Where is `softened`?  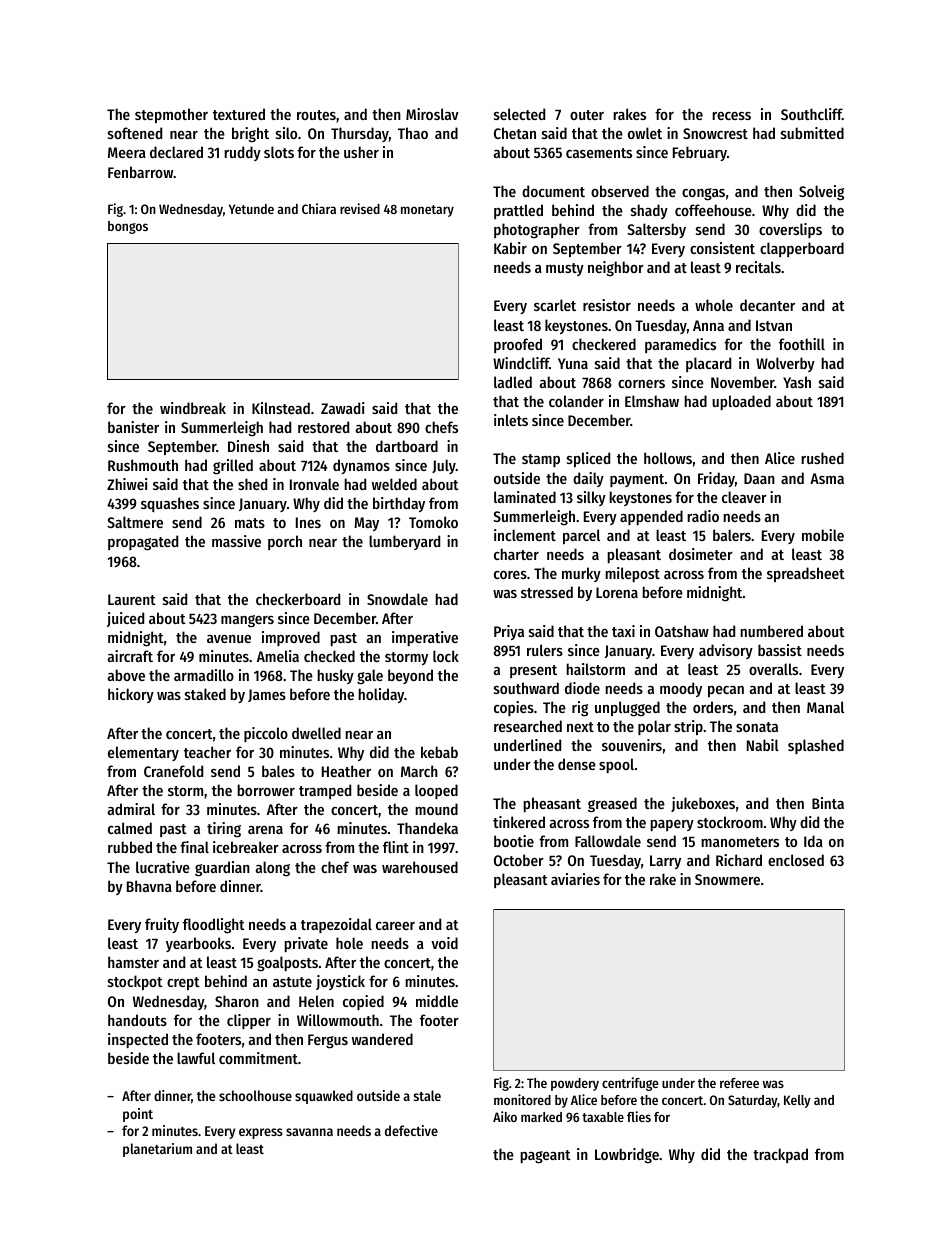 softened is located at coordinates (135, 133).
